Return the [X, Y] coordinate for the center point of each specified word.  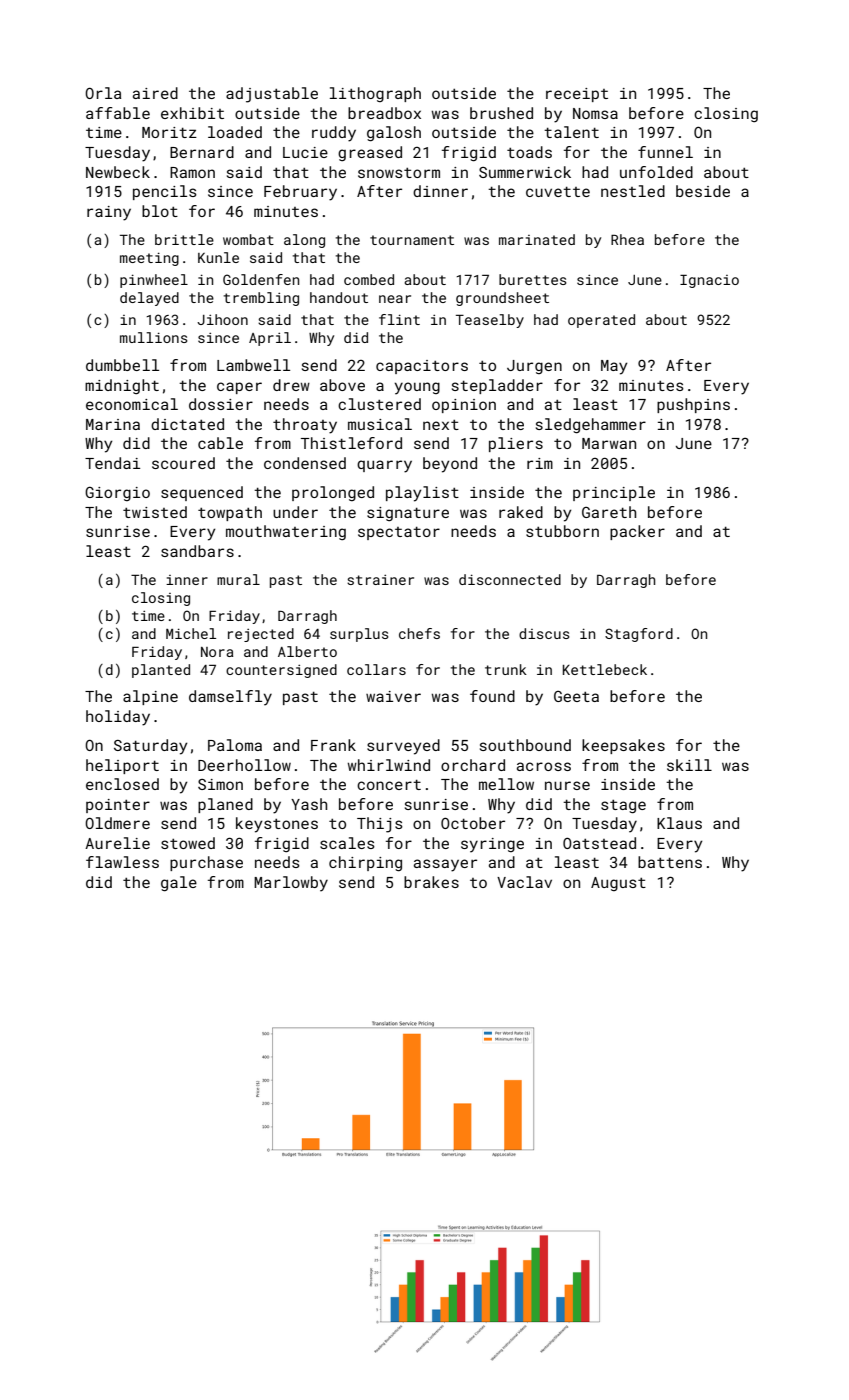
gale [179, 884]
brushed [501, 113]
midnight [122, 386]
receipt [577, 95]
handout [339, 297]
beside [703, 191]
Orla [103, 93]
